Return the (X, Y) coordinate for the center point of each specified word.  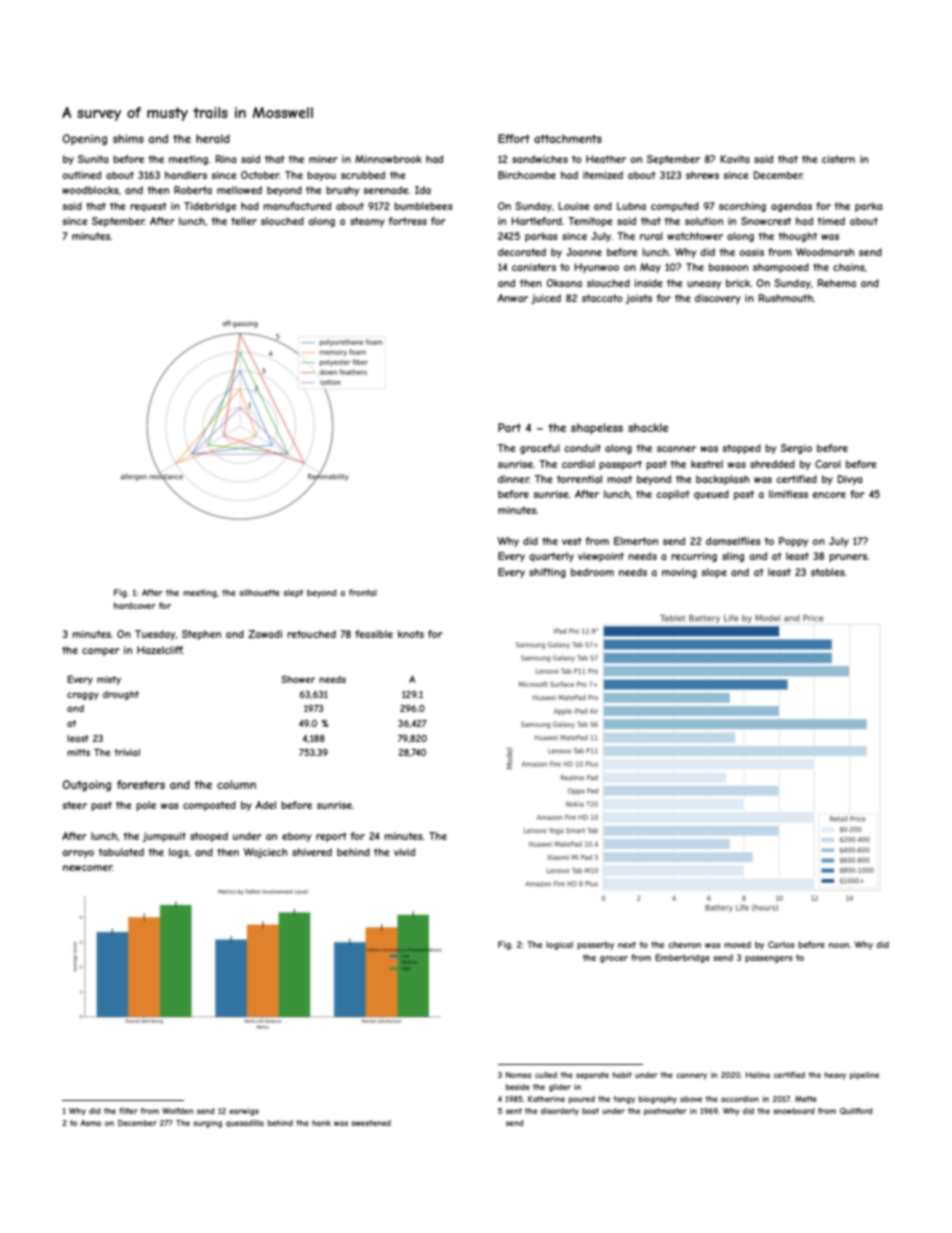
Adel (266, 805)
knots (411, 634)
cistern (838, 159)
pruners (848, 558)
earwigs (244, 1112)
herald (213, 138)
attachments (568, 138)
